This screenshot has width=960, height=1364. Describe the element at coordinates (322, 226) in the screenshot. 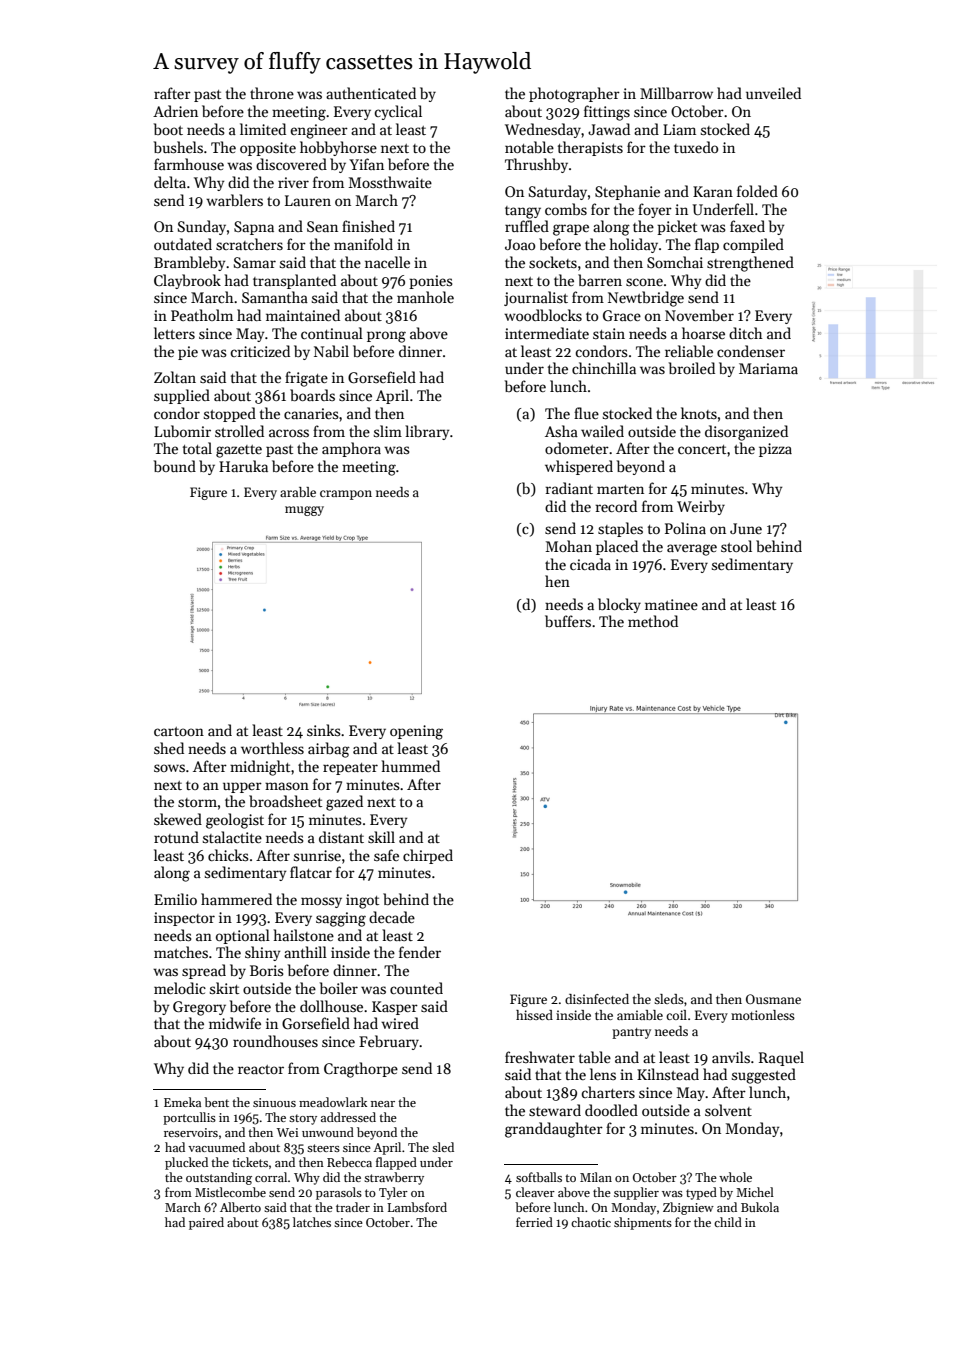

I see `Sean` at that location.
